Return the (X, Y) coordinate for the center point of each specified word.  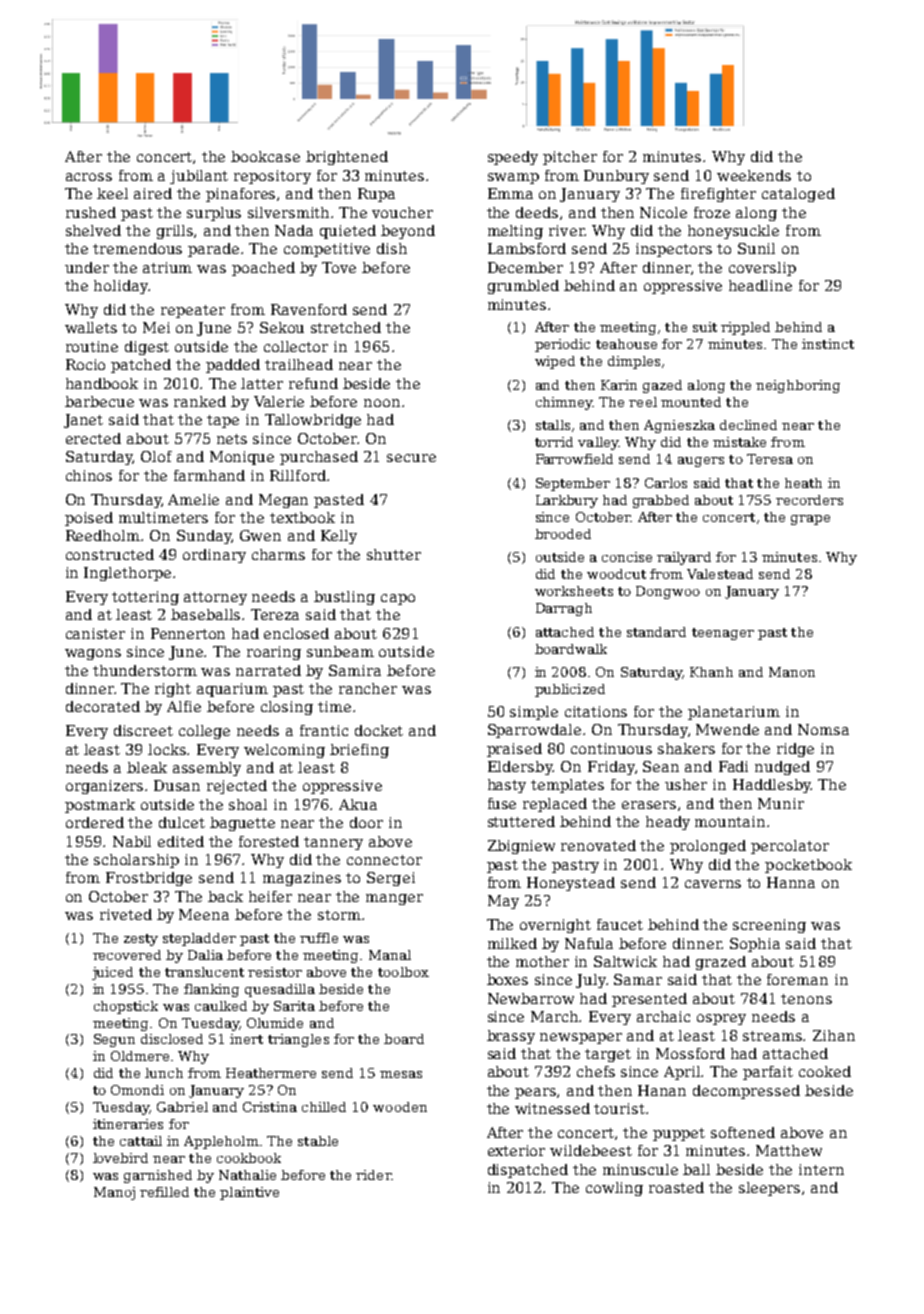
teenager (723, 634)
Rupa (376, 195)
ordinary (214, 556)
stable (318, 1141)
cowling (614, 1189)
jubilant (199, 177)
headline (760, 285)
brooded (563, 534)
